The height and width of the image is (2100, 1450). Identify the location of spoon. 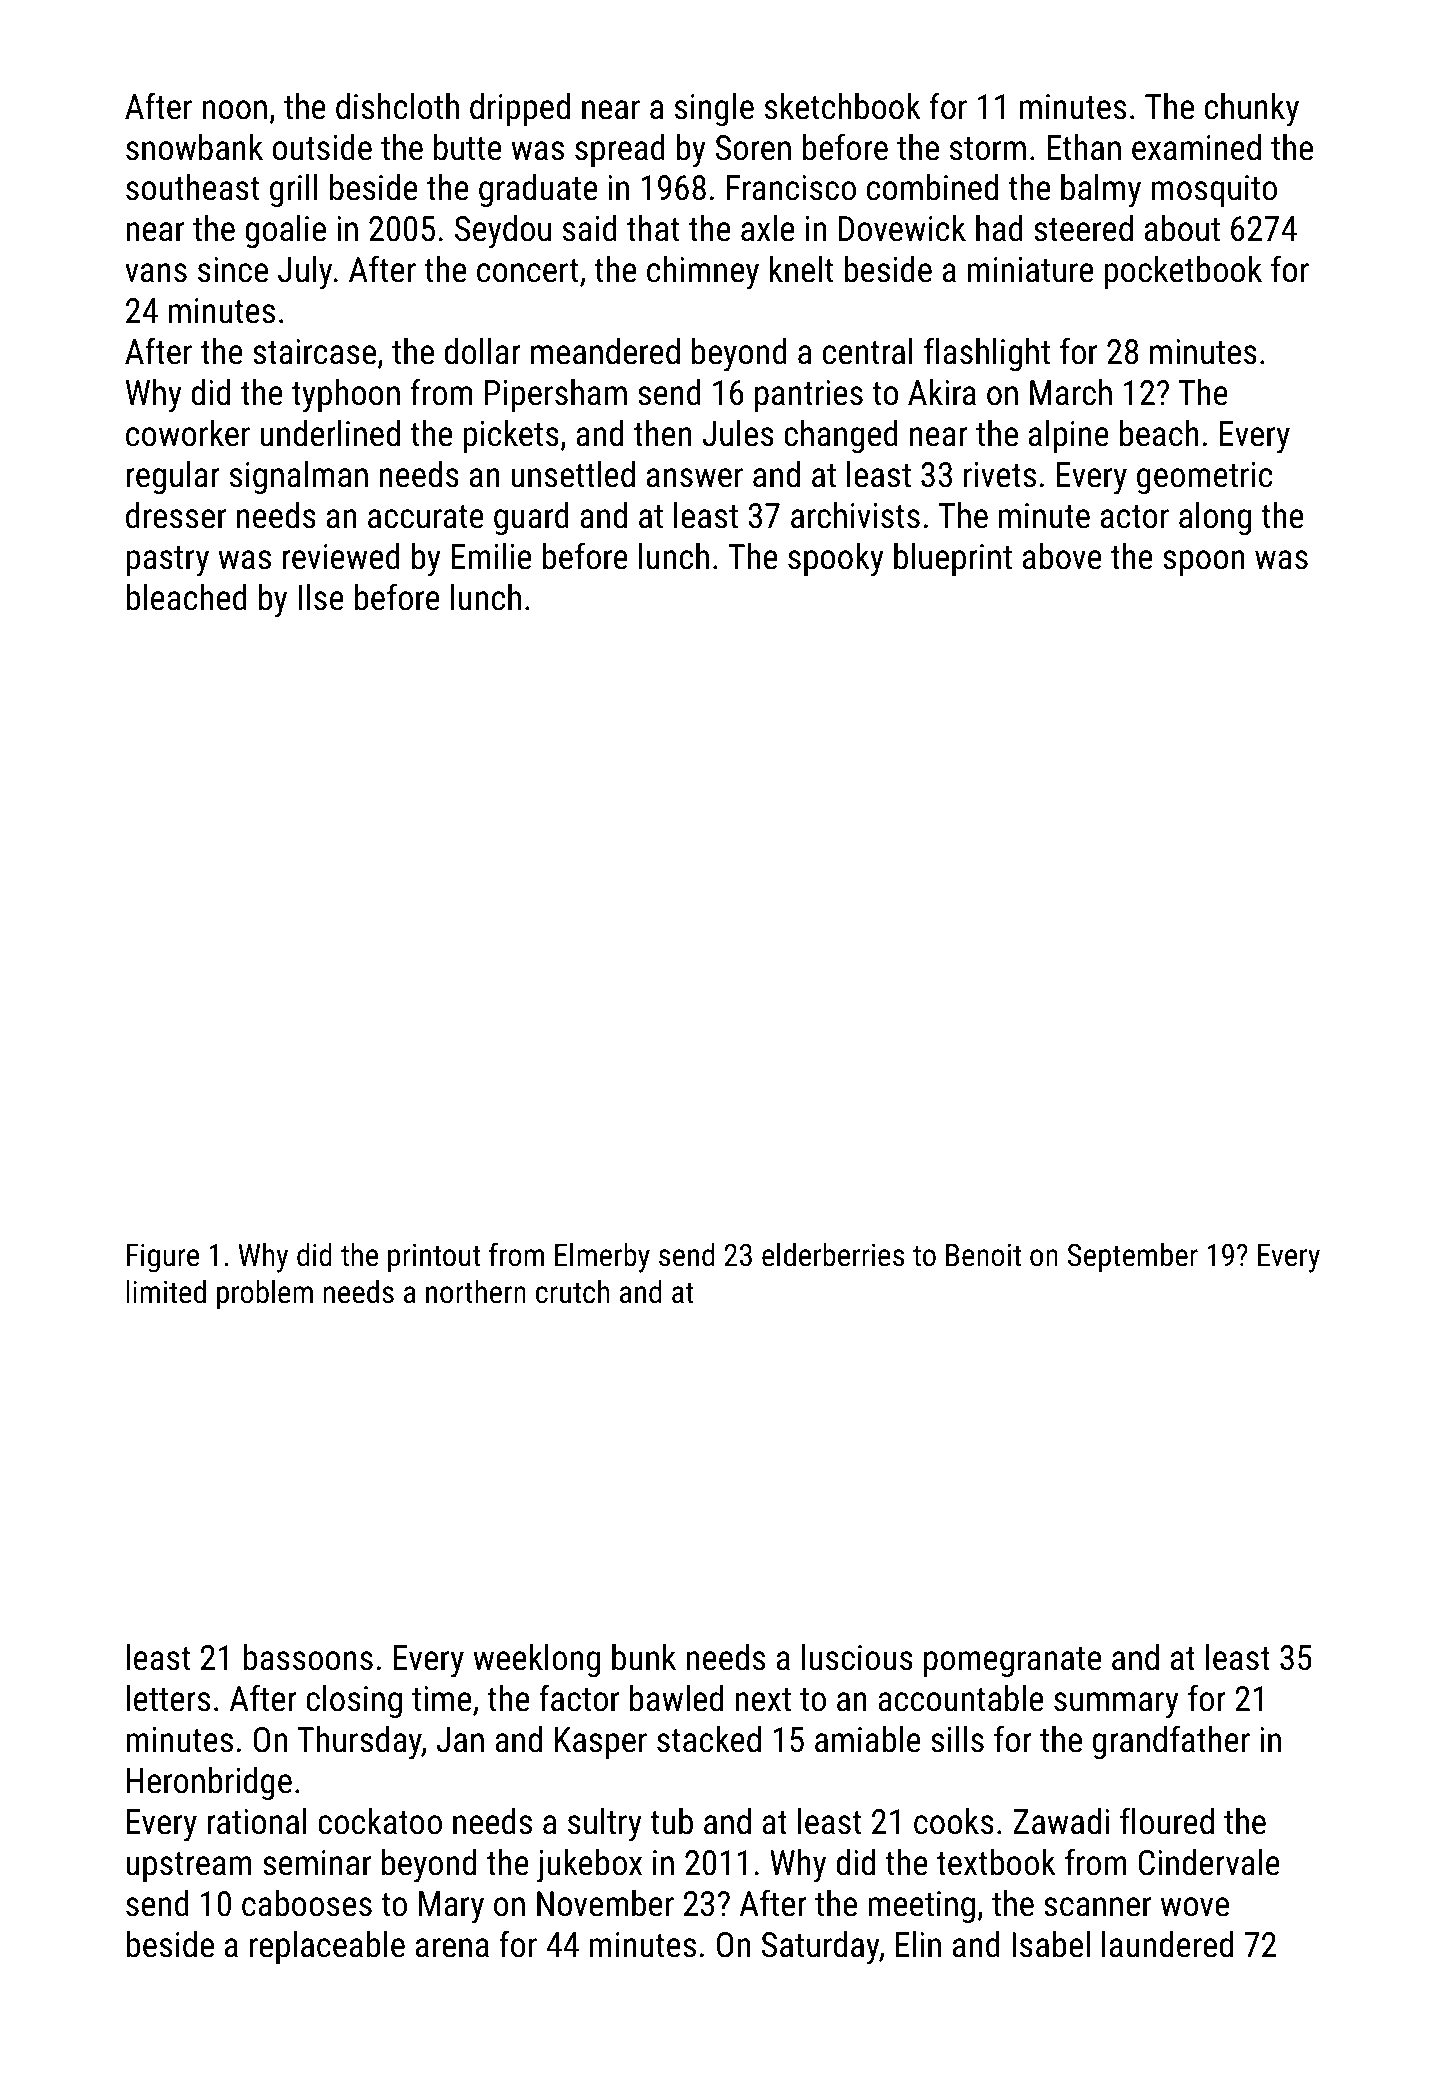
(1203, 563).
